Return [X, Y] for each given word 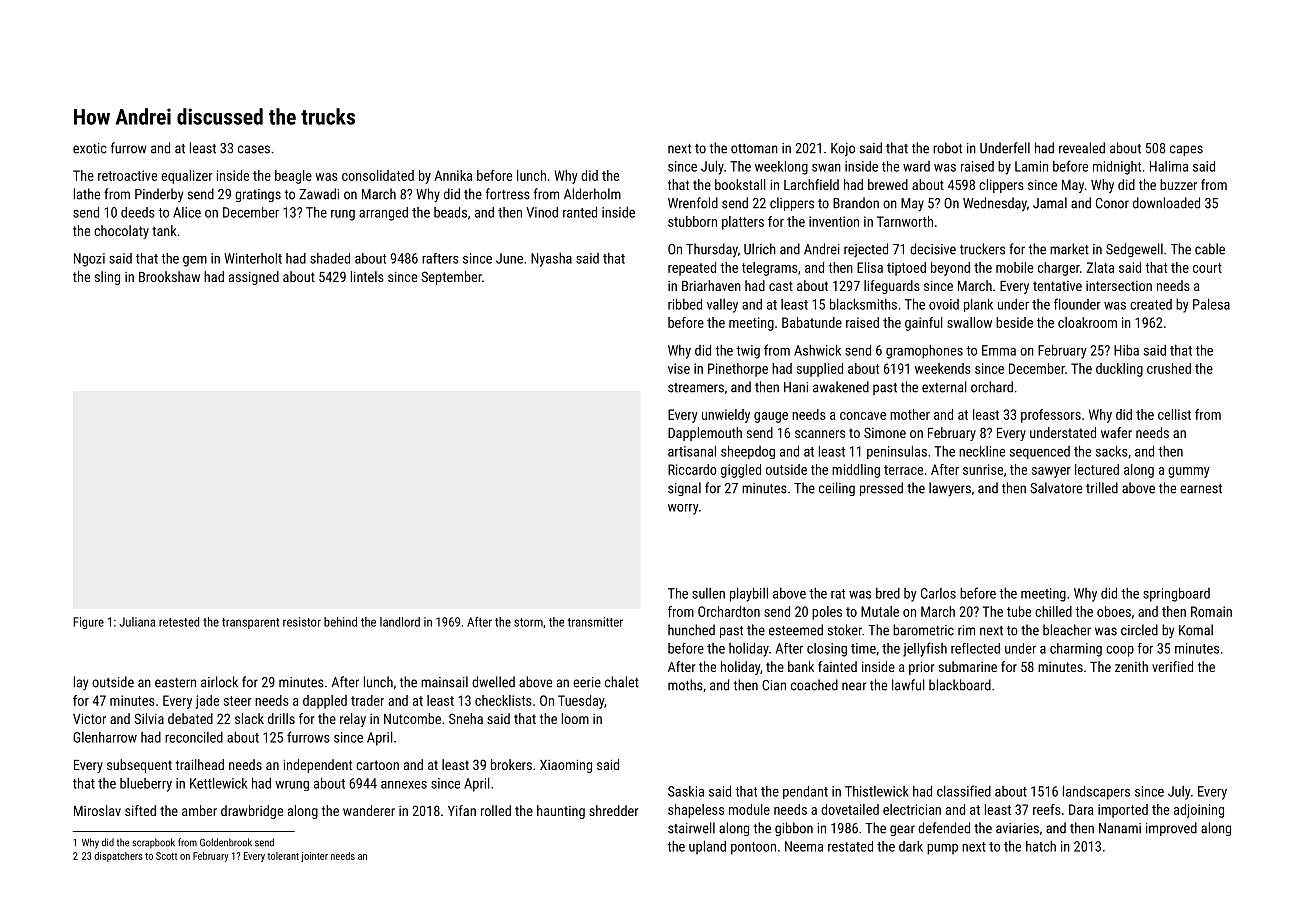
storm [528, 622]
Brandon [856, 203]
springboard [1176, 594]
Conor [1112, 203]
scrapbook [153, 843]
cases [254, 149]
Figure [88, 623]
